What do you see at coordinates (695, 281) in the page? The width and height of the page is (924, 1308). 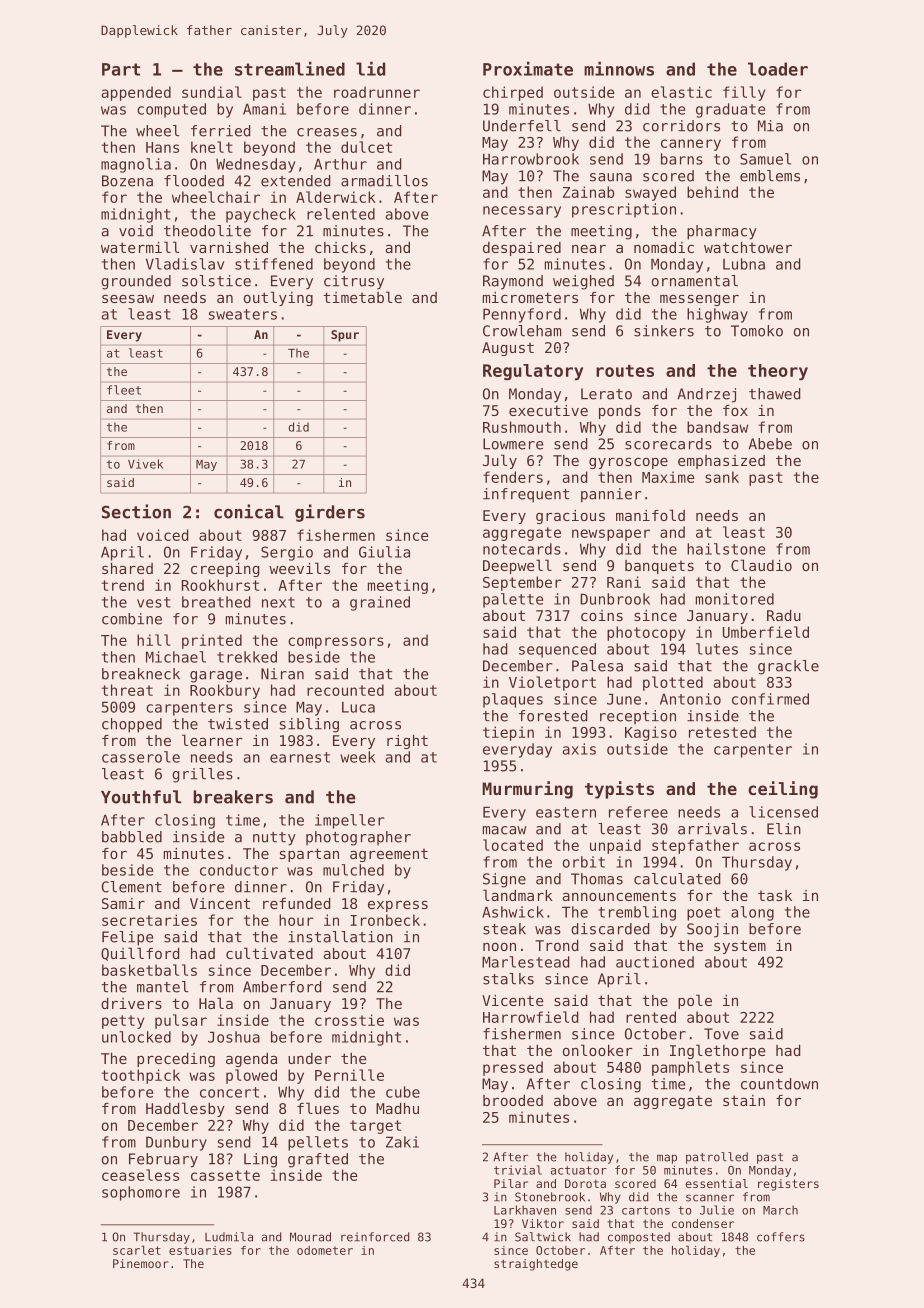 I see `ornamental` at bounding box center [695, 281].
